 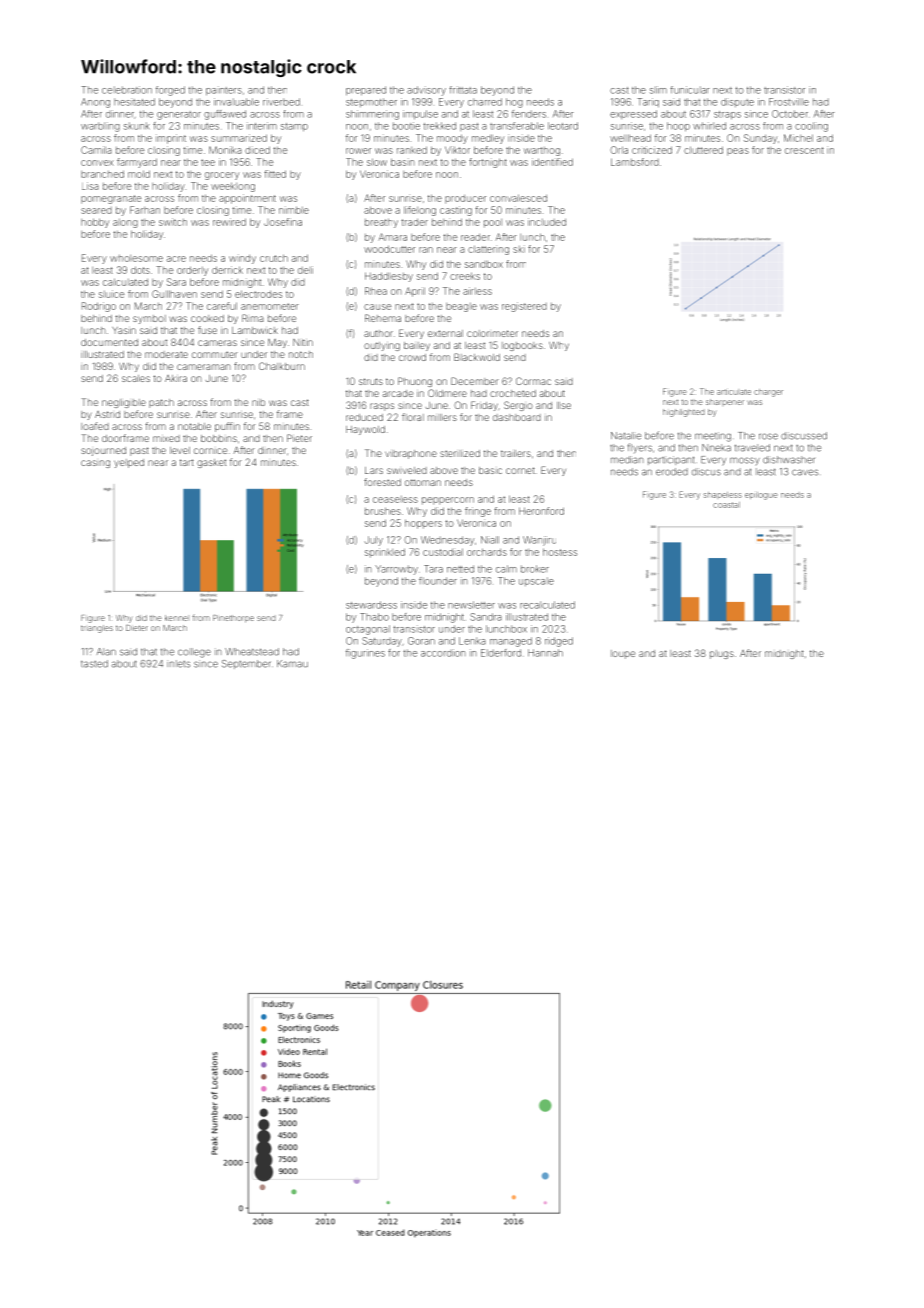 I want to click on warbling, so click(x=100, y=127).
